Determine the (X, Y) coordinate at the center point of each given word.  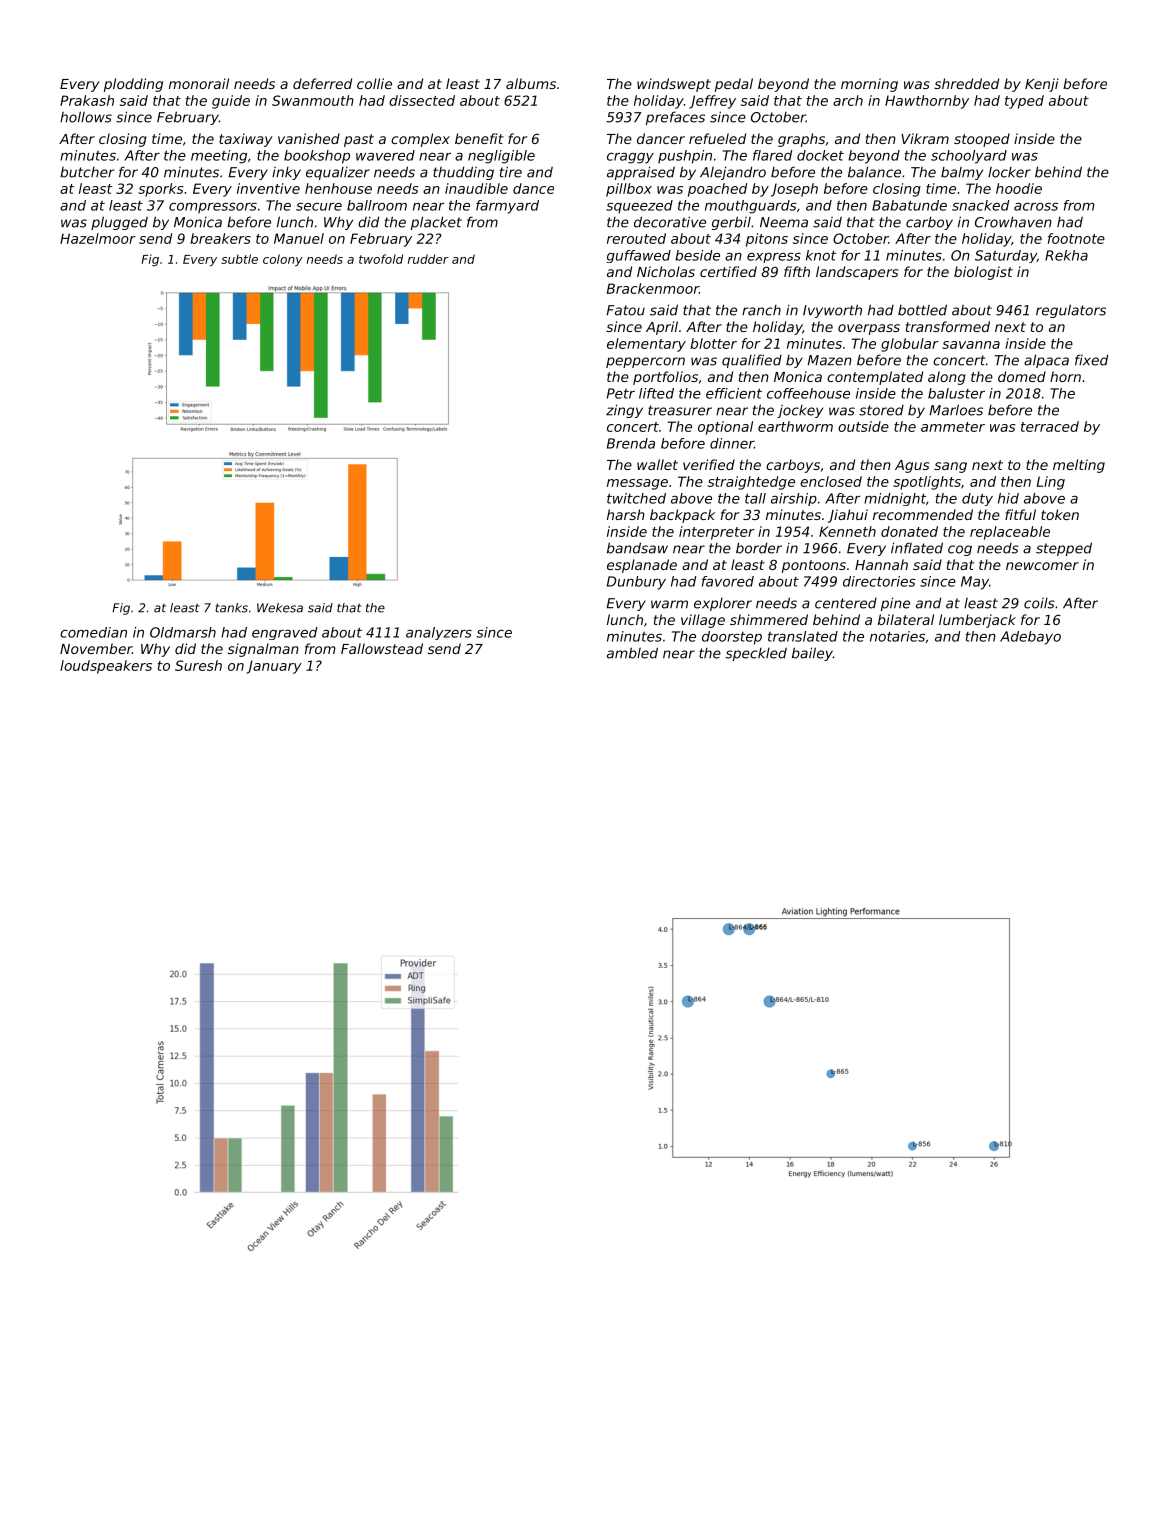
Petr (621, 393)
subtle (239, 259)
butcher (87, 172)
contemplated (875, 378)
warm (669, 604)
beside (697, 255)
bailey (812, 654)
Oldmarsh (183, 632)
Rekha (1066, 255)
